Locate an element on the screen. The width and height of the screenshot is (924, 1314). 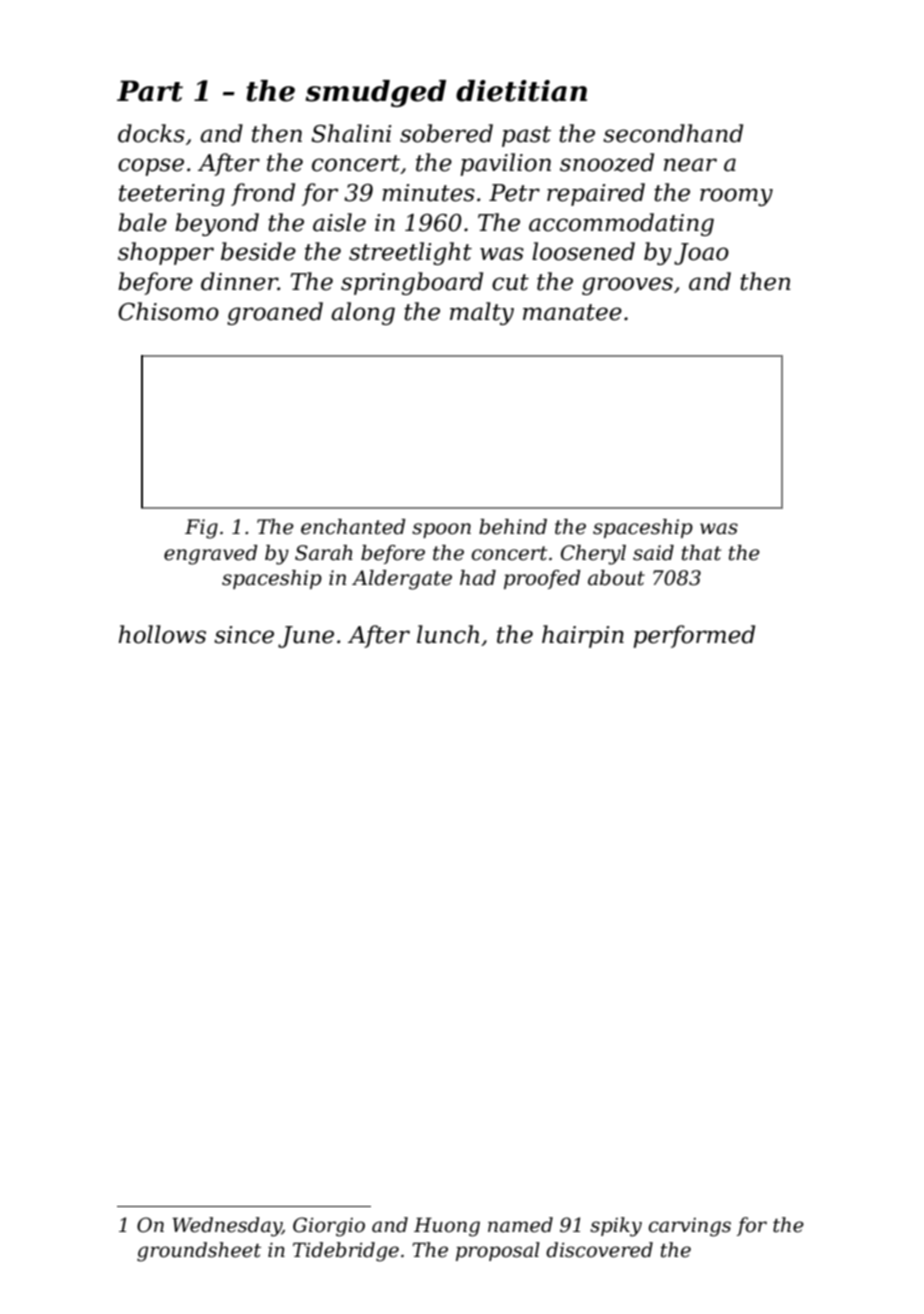
Giorgio is located at coordinates (329, 1227).
